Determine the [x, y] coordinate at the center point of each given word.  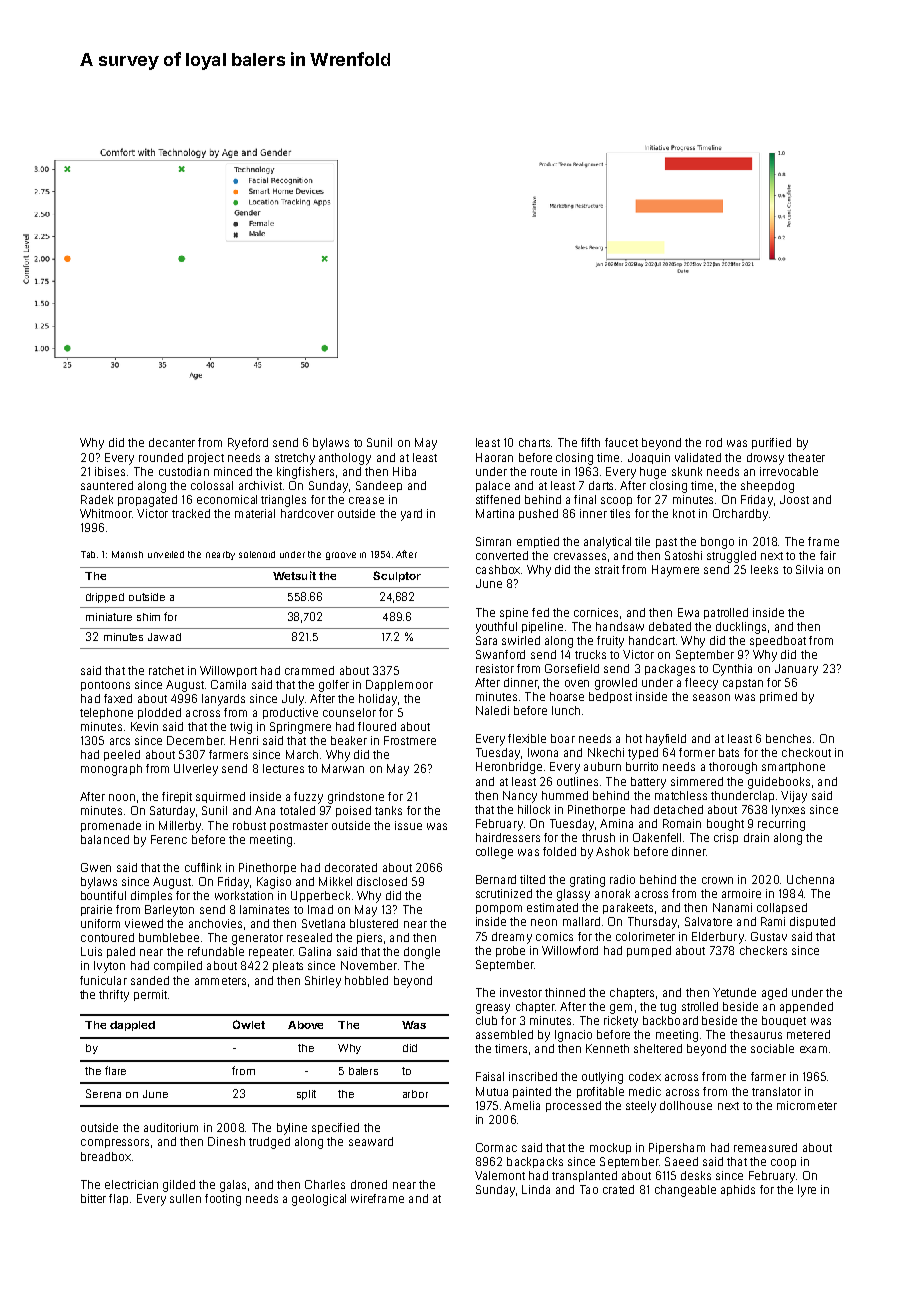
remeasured [765, 1147]
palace [493, 486]
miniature [109, 617]
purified [771, 443]
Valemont [500, 1175]
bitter [93, 1198]
